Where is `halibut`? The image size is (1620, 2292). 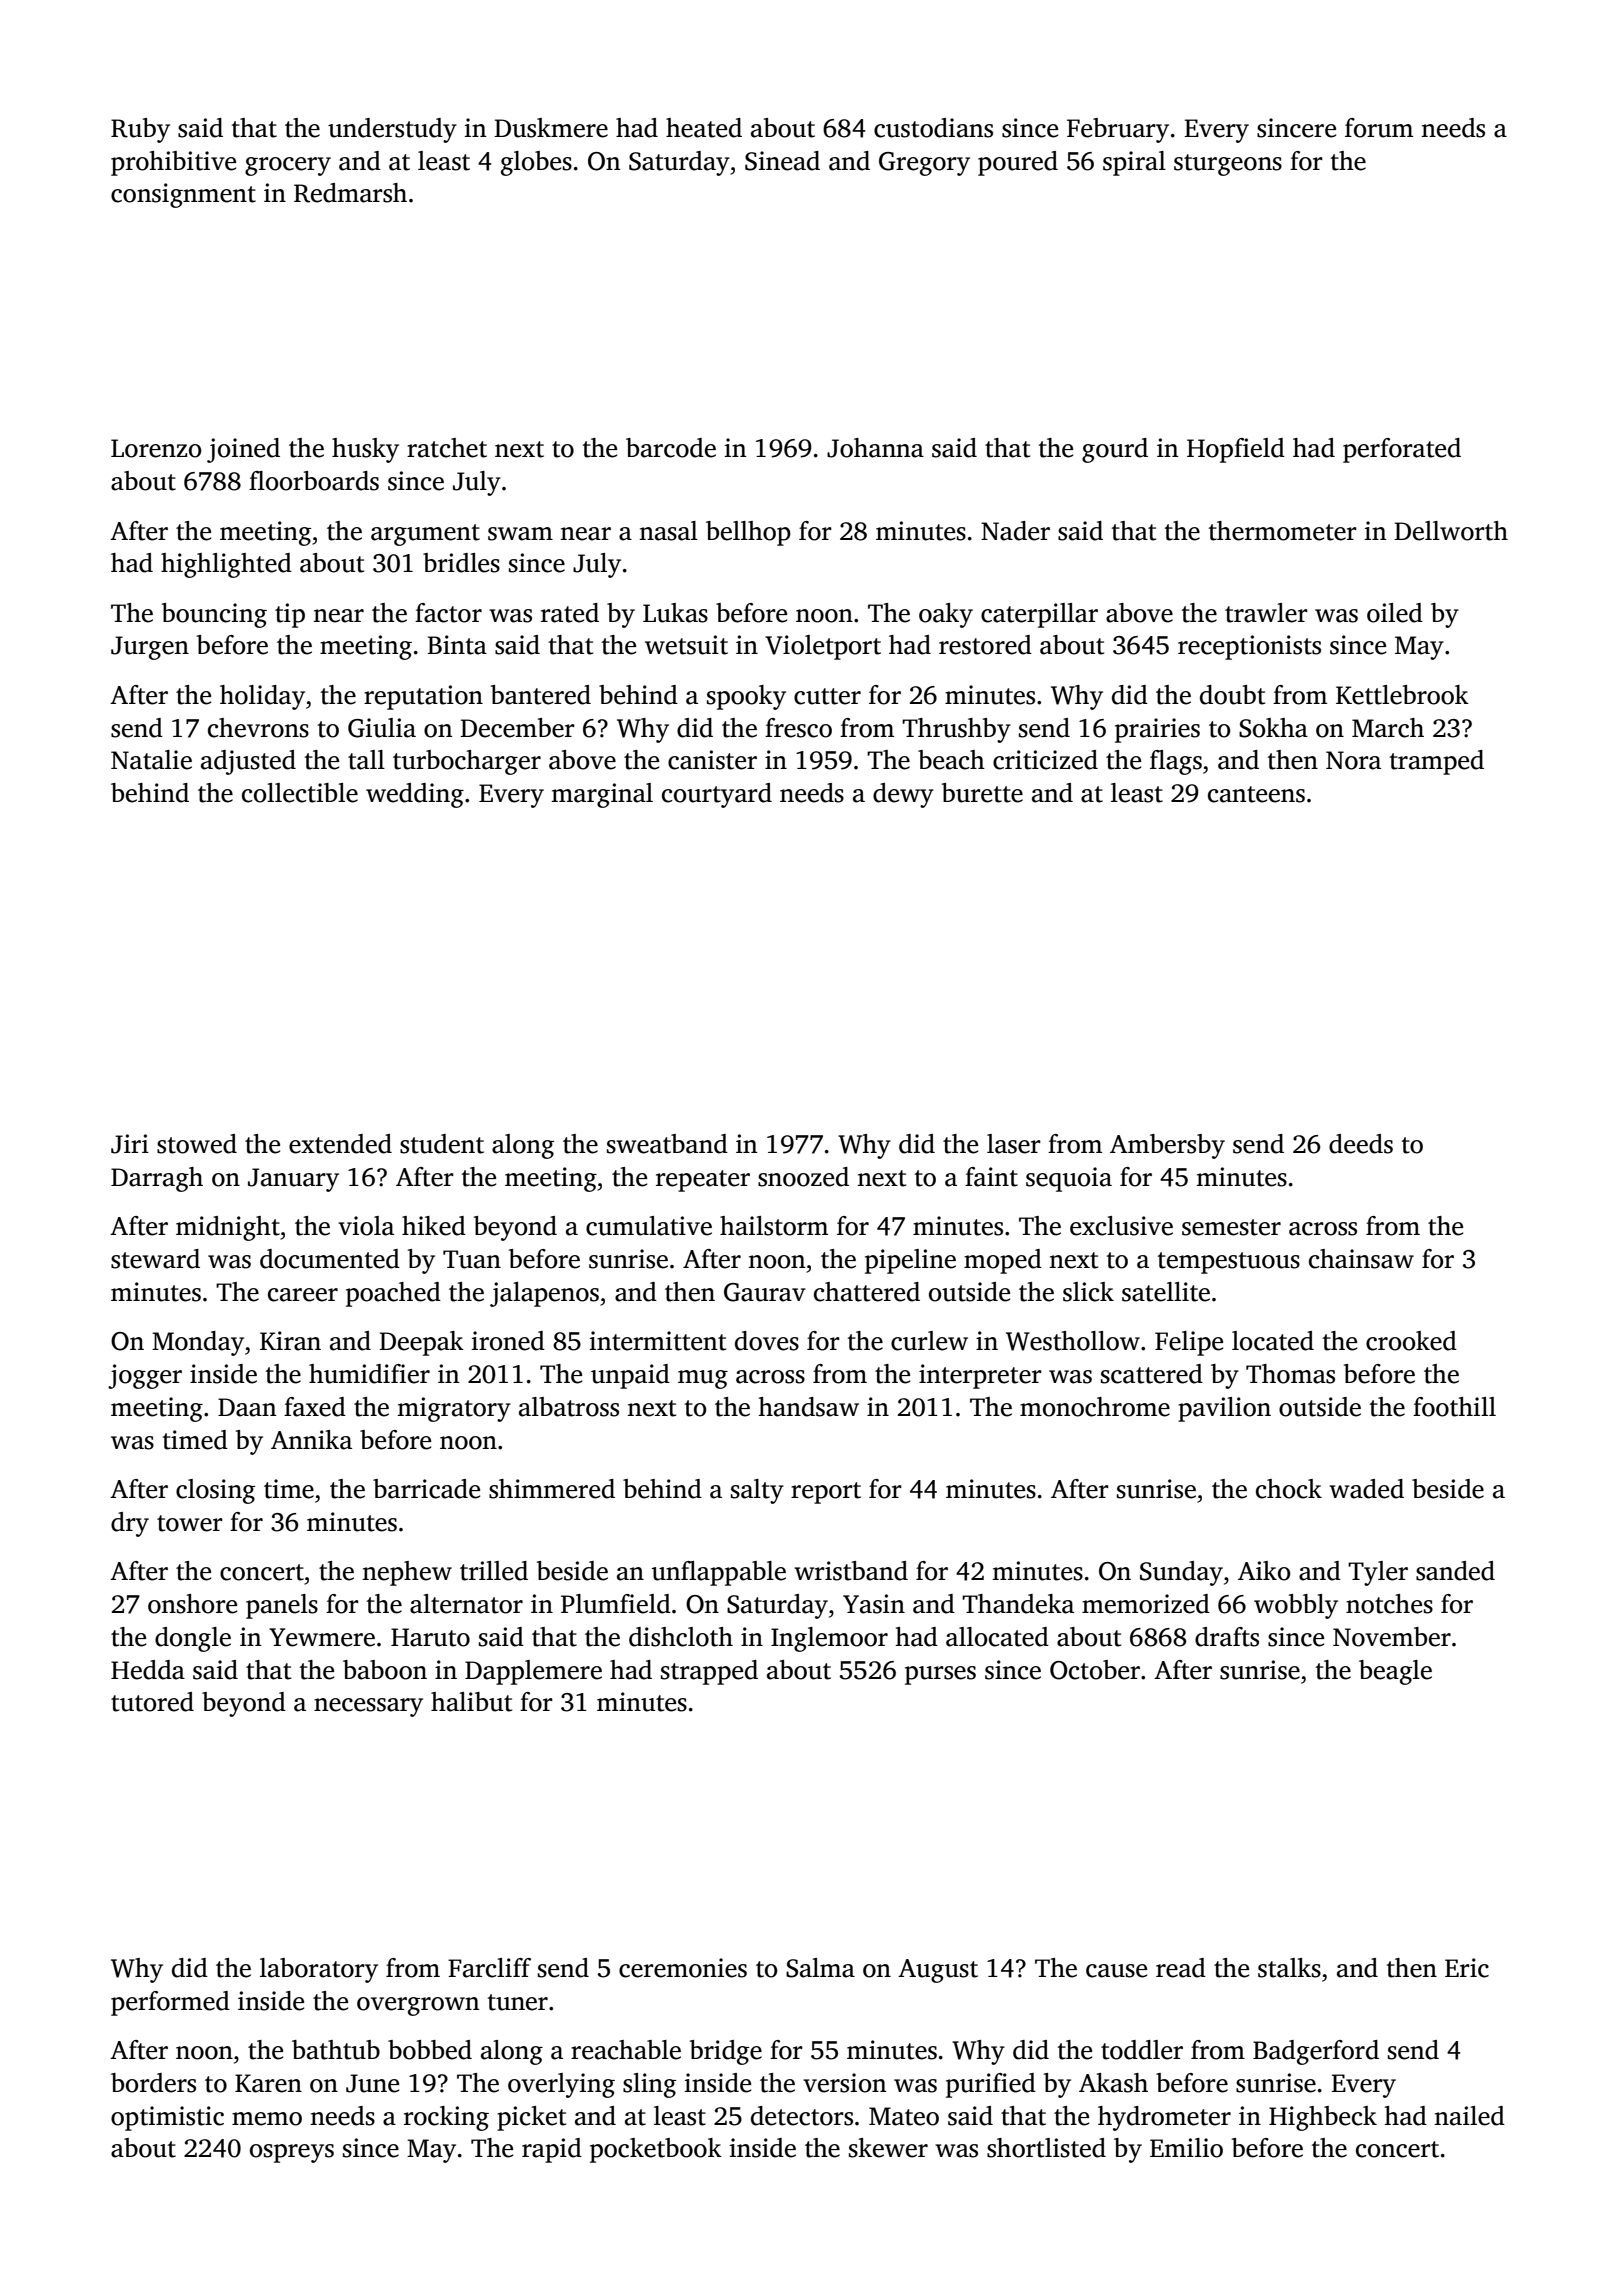
halibut is located at coordinates (471, 1702).
